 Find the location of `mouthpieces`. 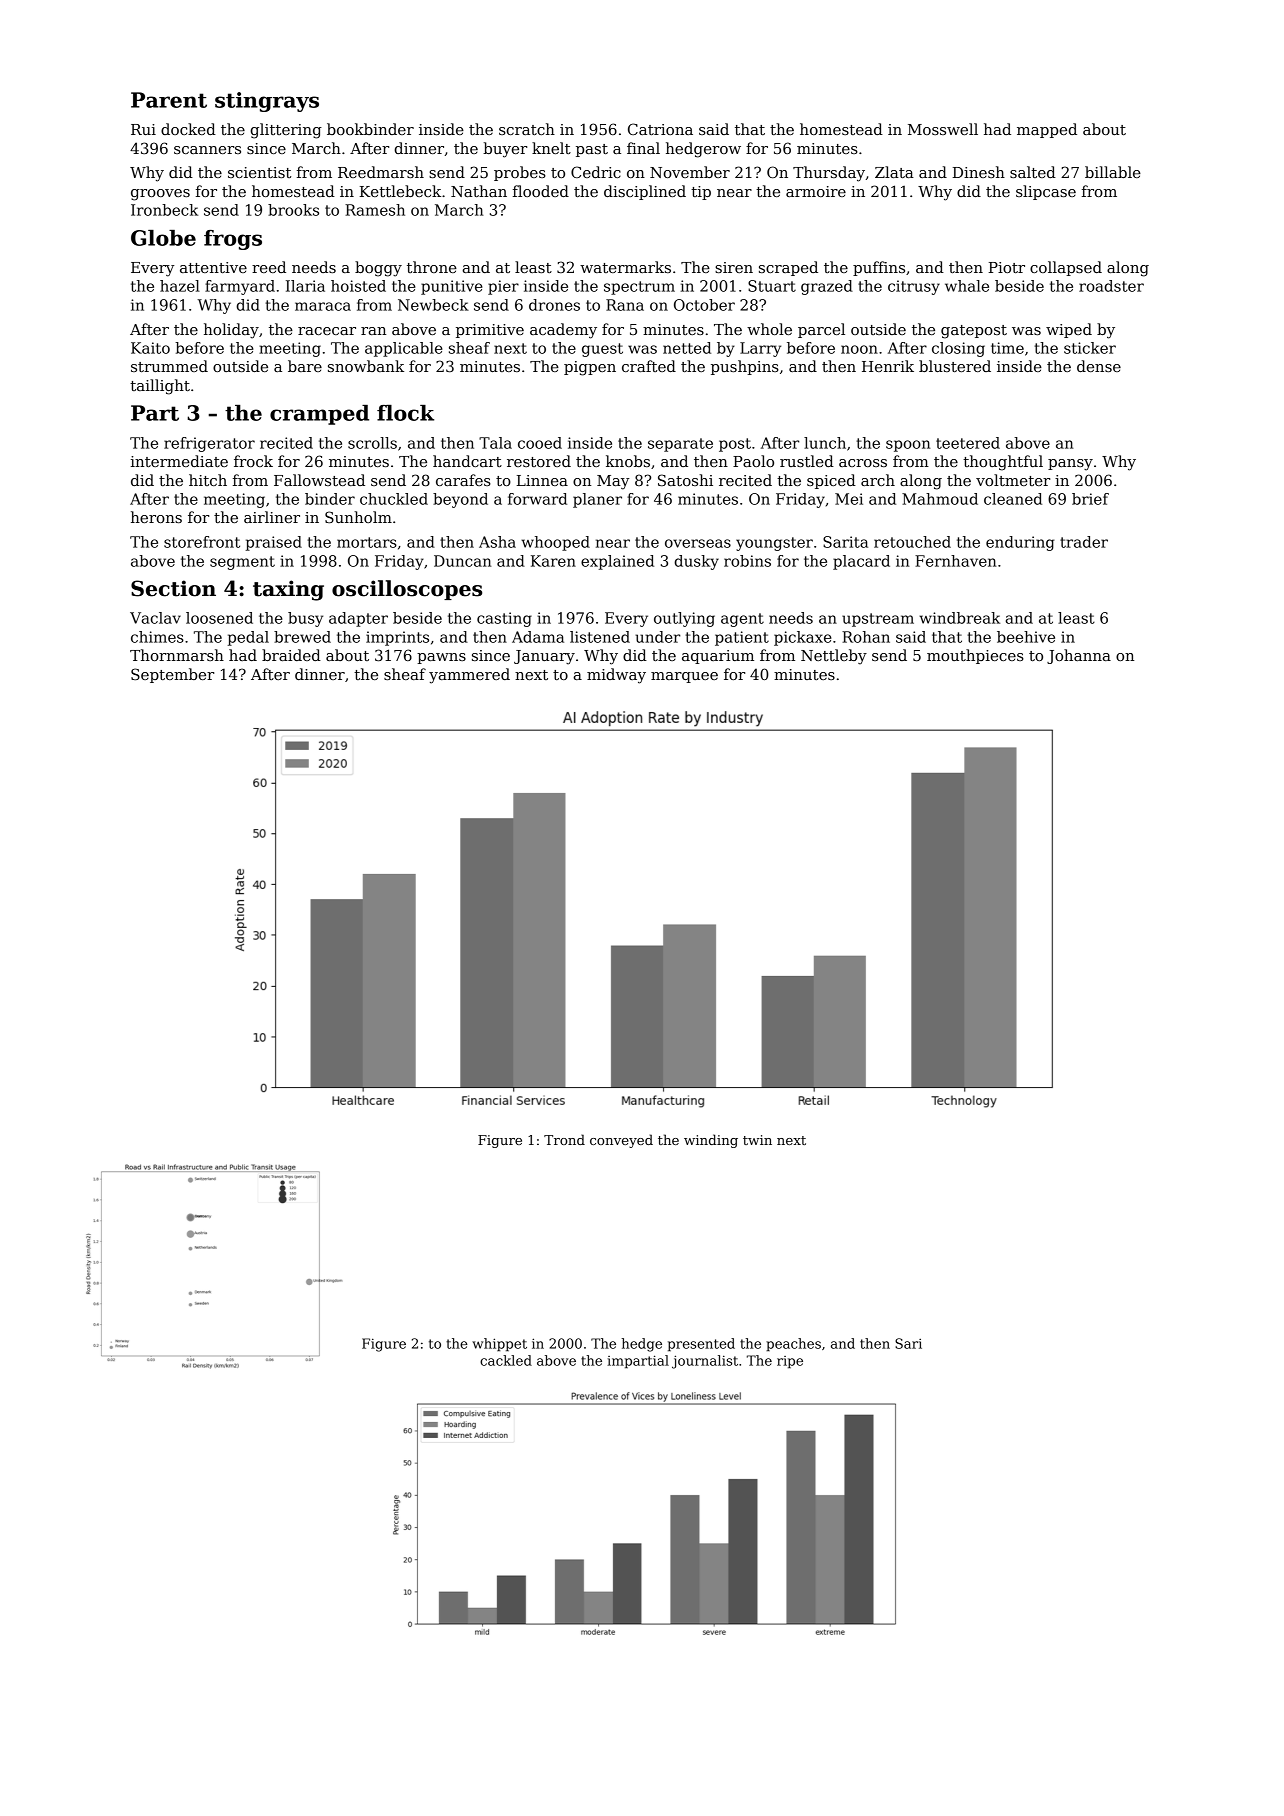

mouthpieces is located at coordinates (975, 656).
